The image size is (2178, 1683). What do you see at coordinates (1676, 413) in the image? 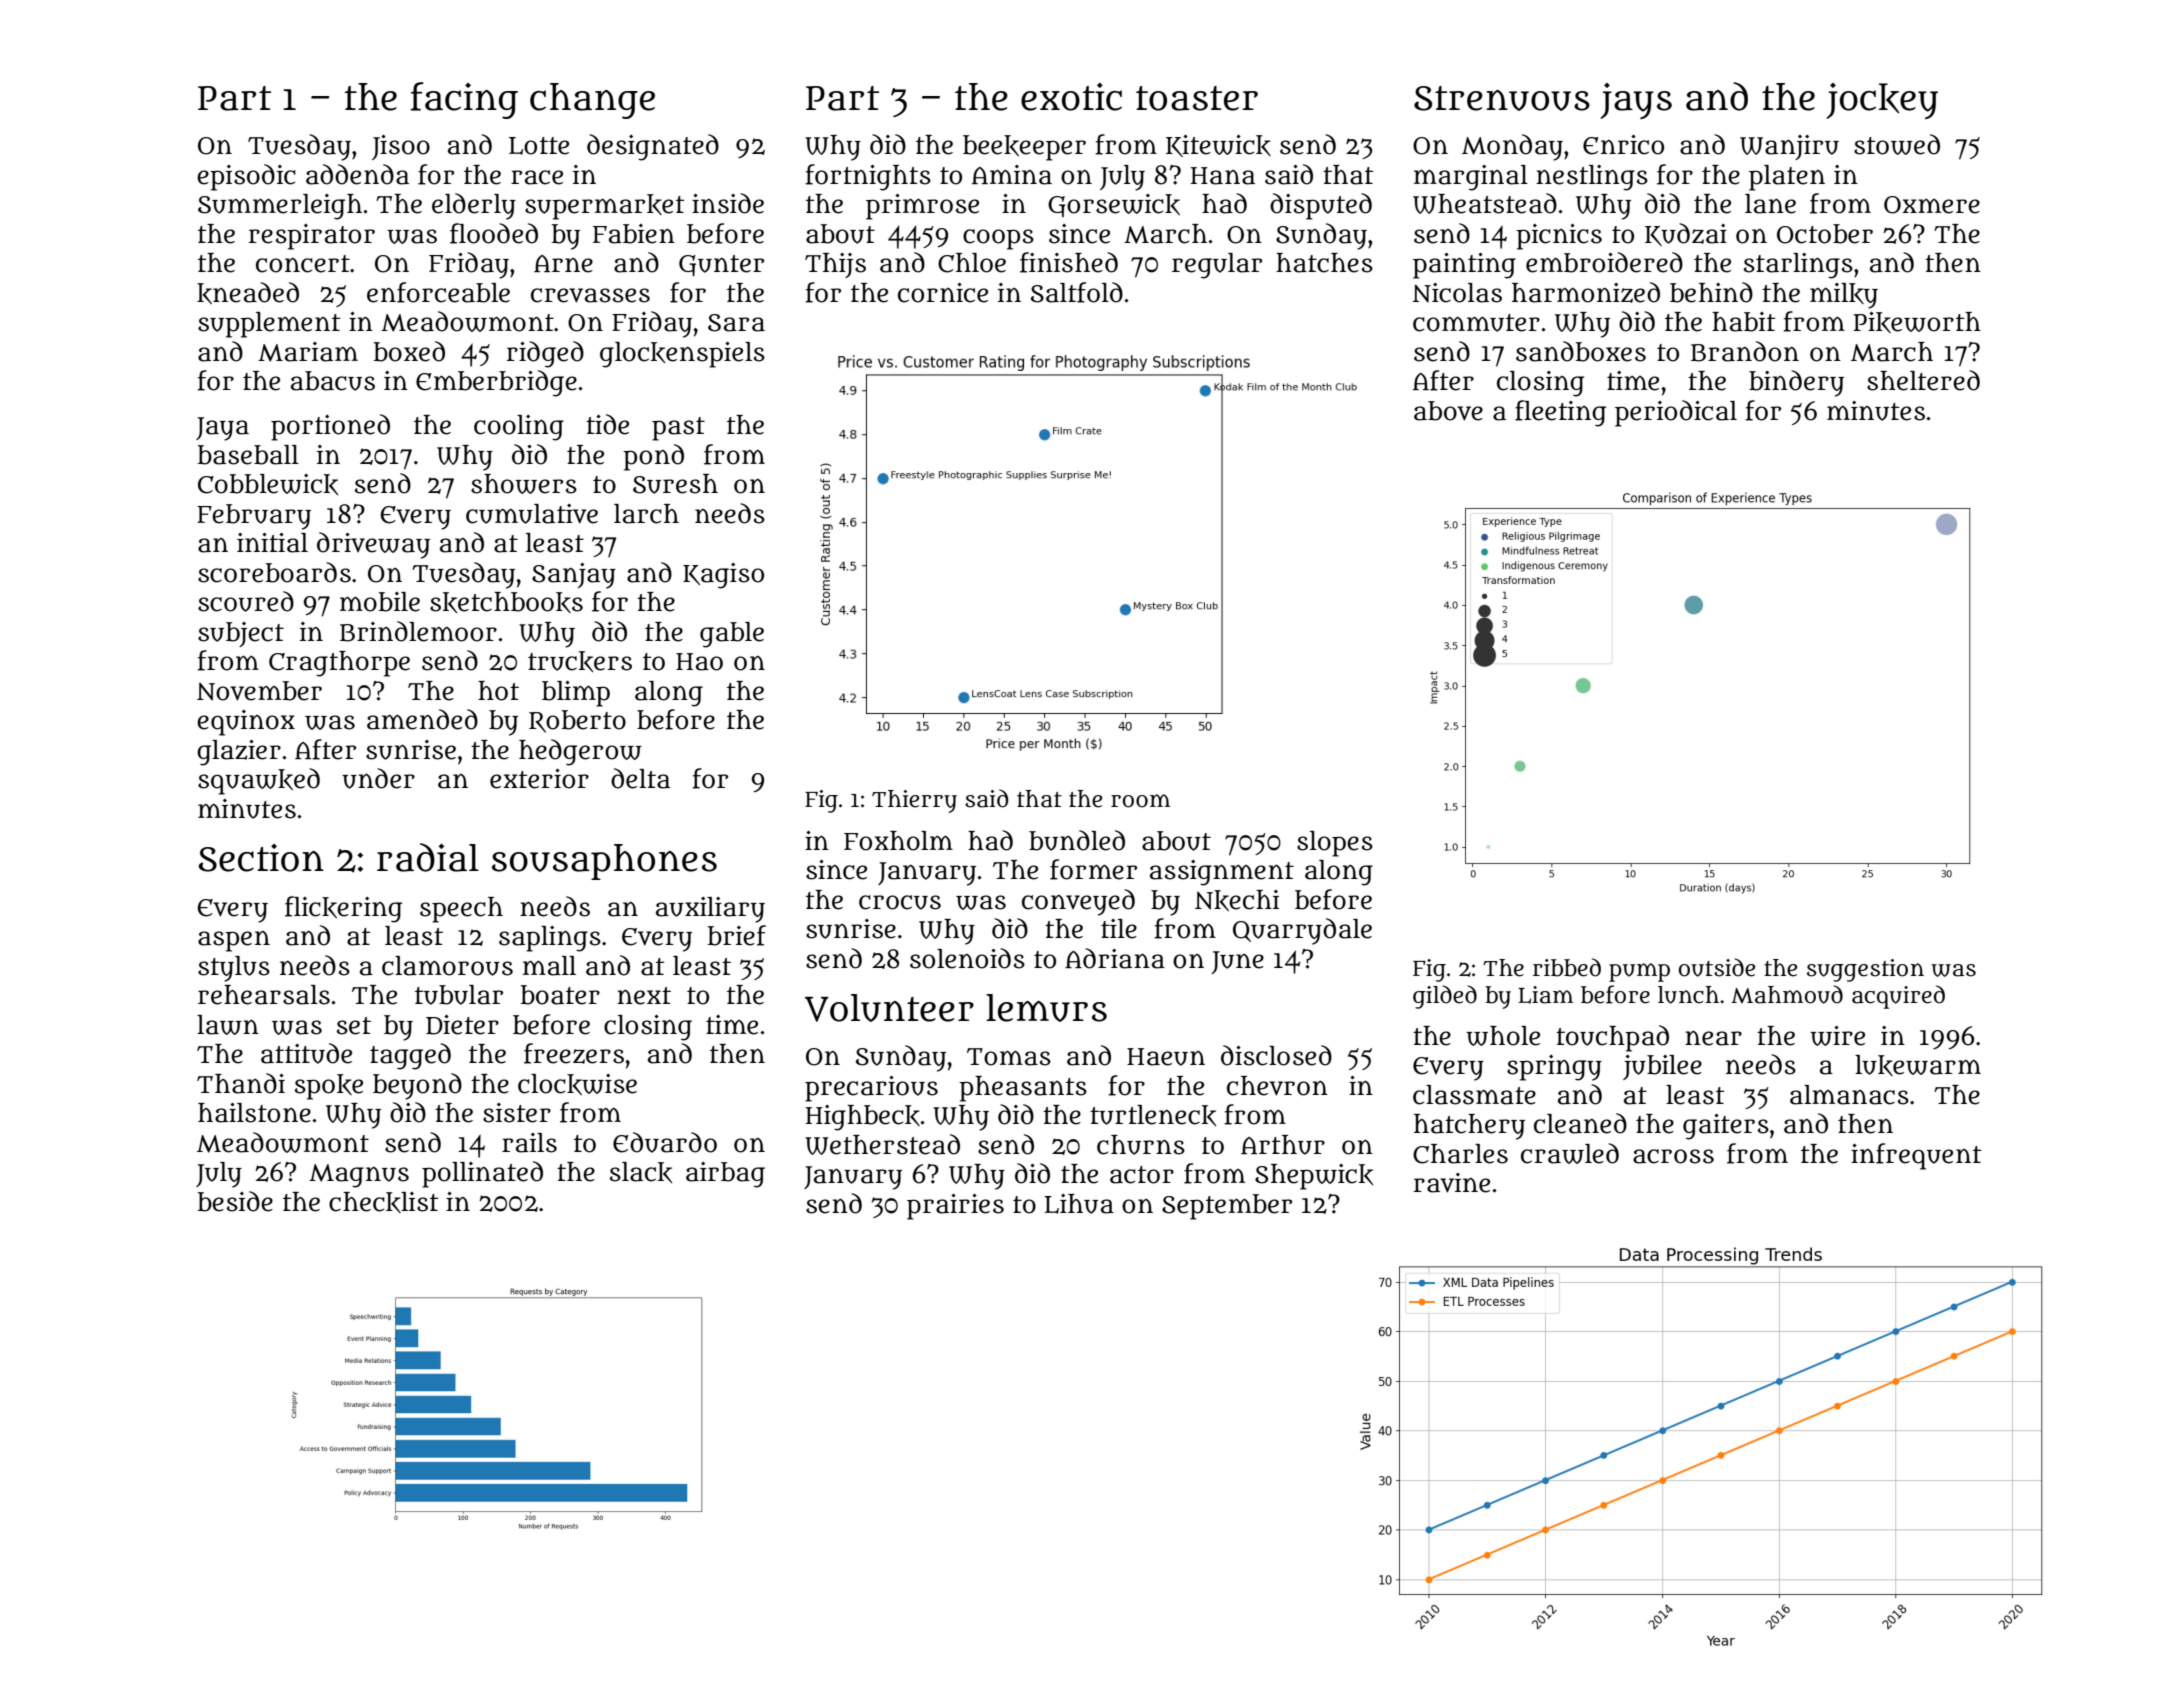
I see `periodical` at bounding box center [1676, 413].
